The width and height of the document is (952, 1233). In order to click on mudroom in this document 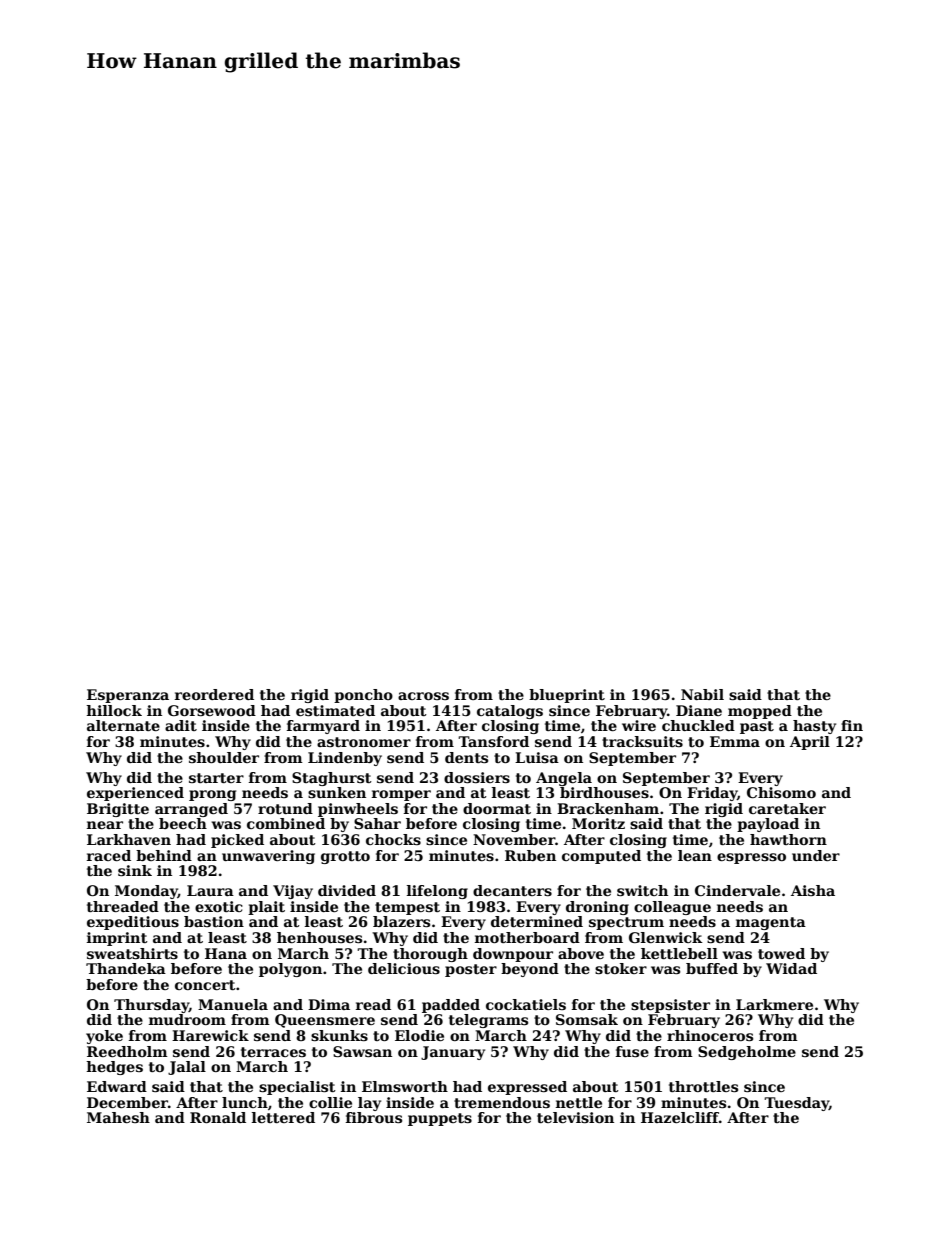, I will do `click(187, 1019)`.
